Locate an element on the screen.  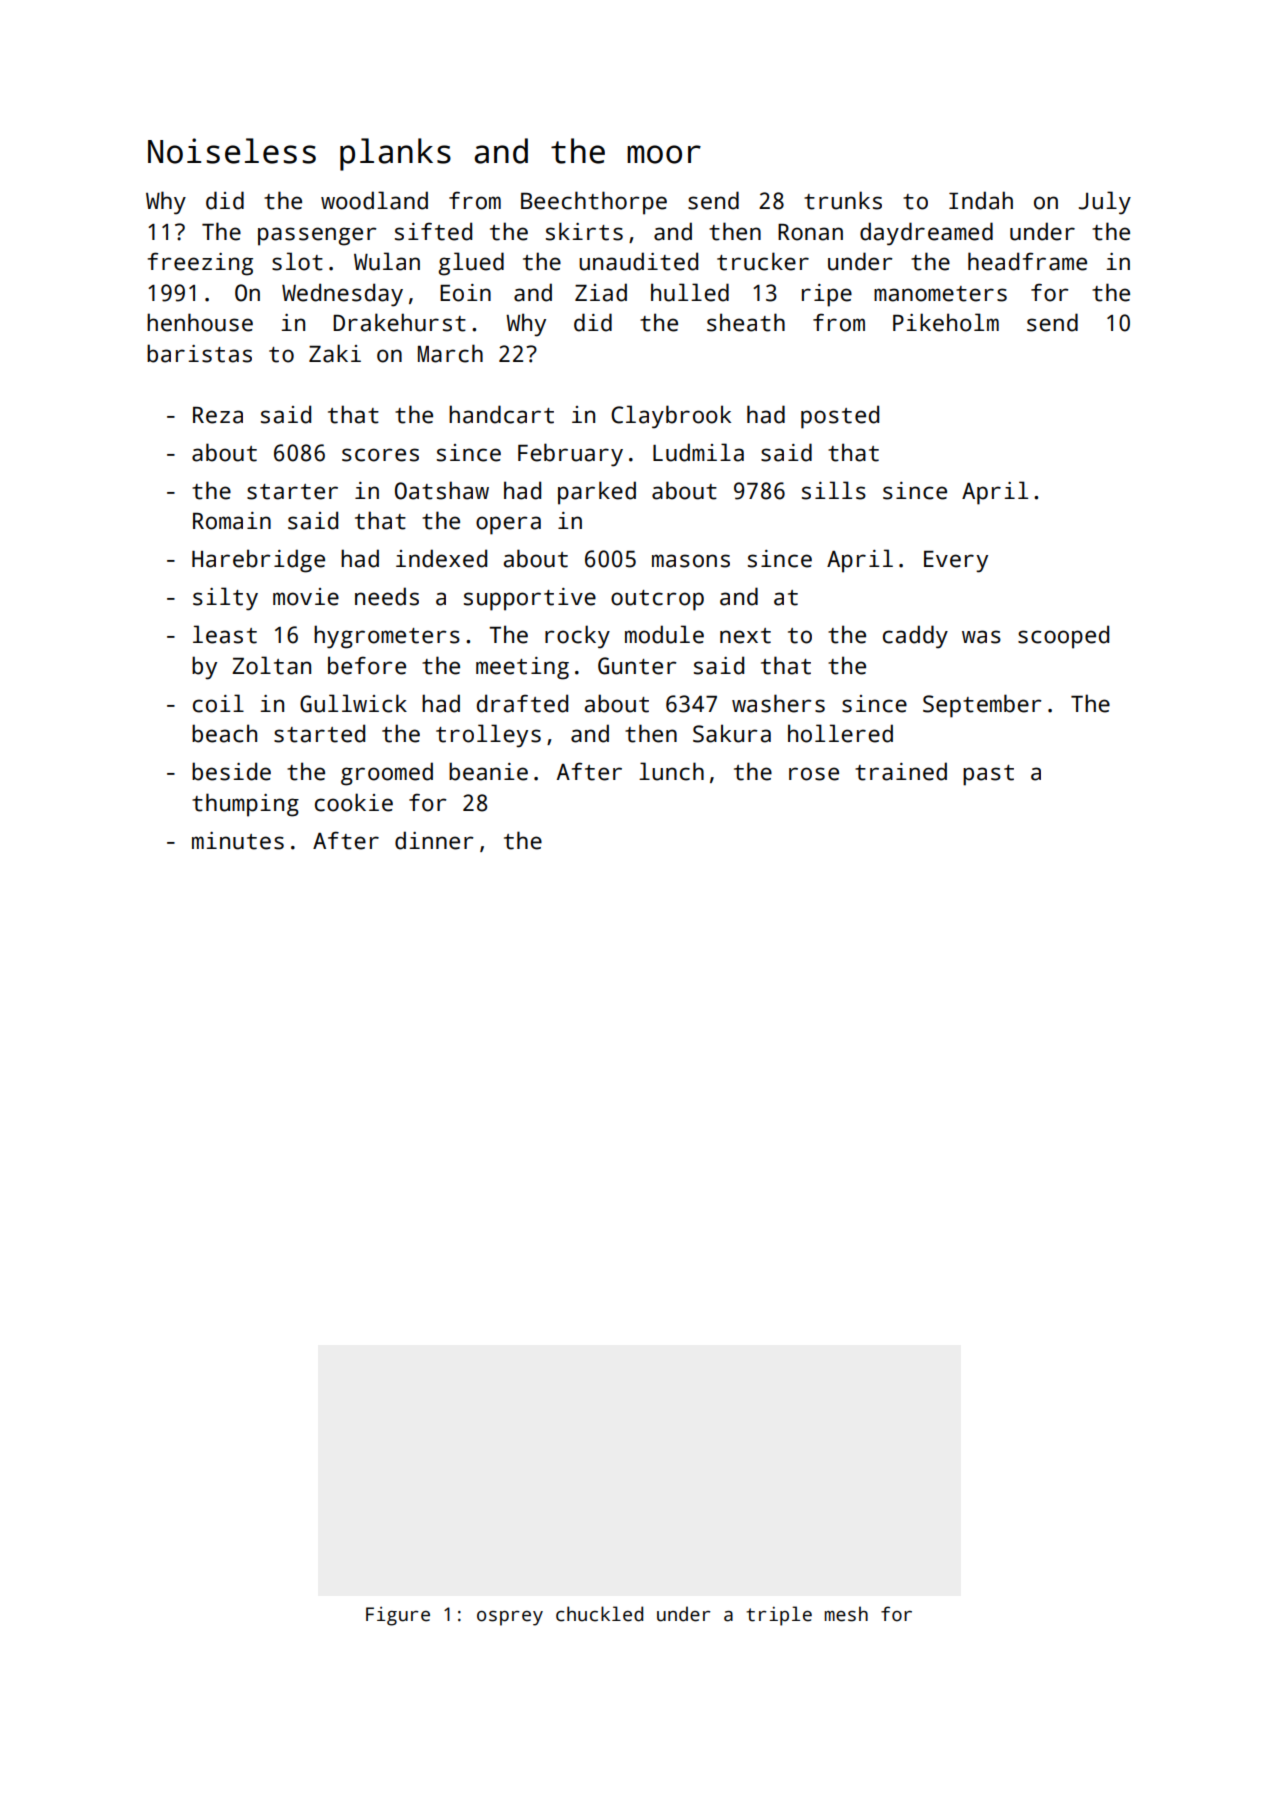
baristas is located at coordinates (199, 353).
